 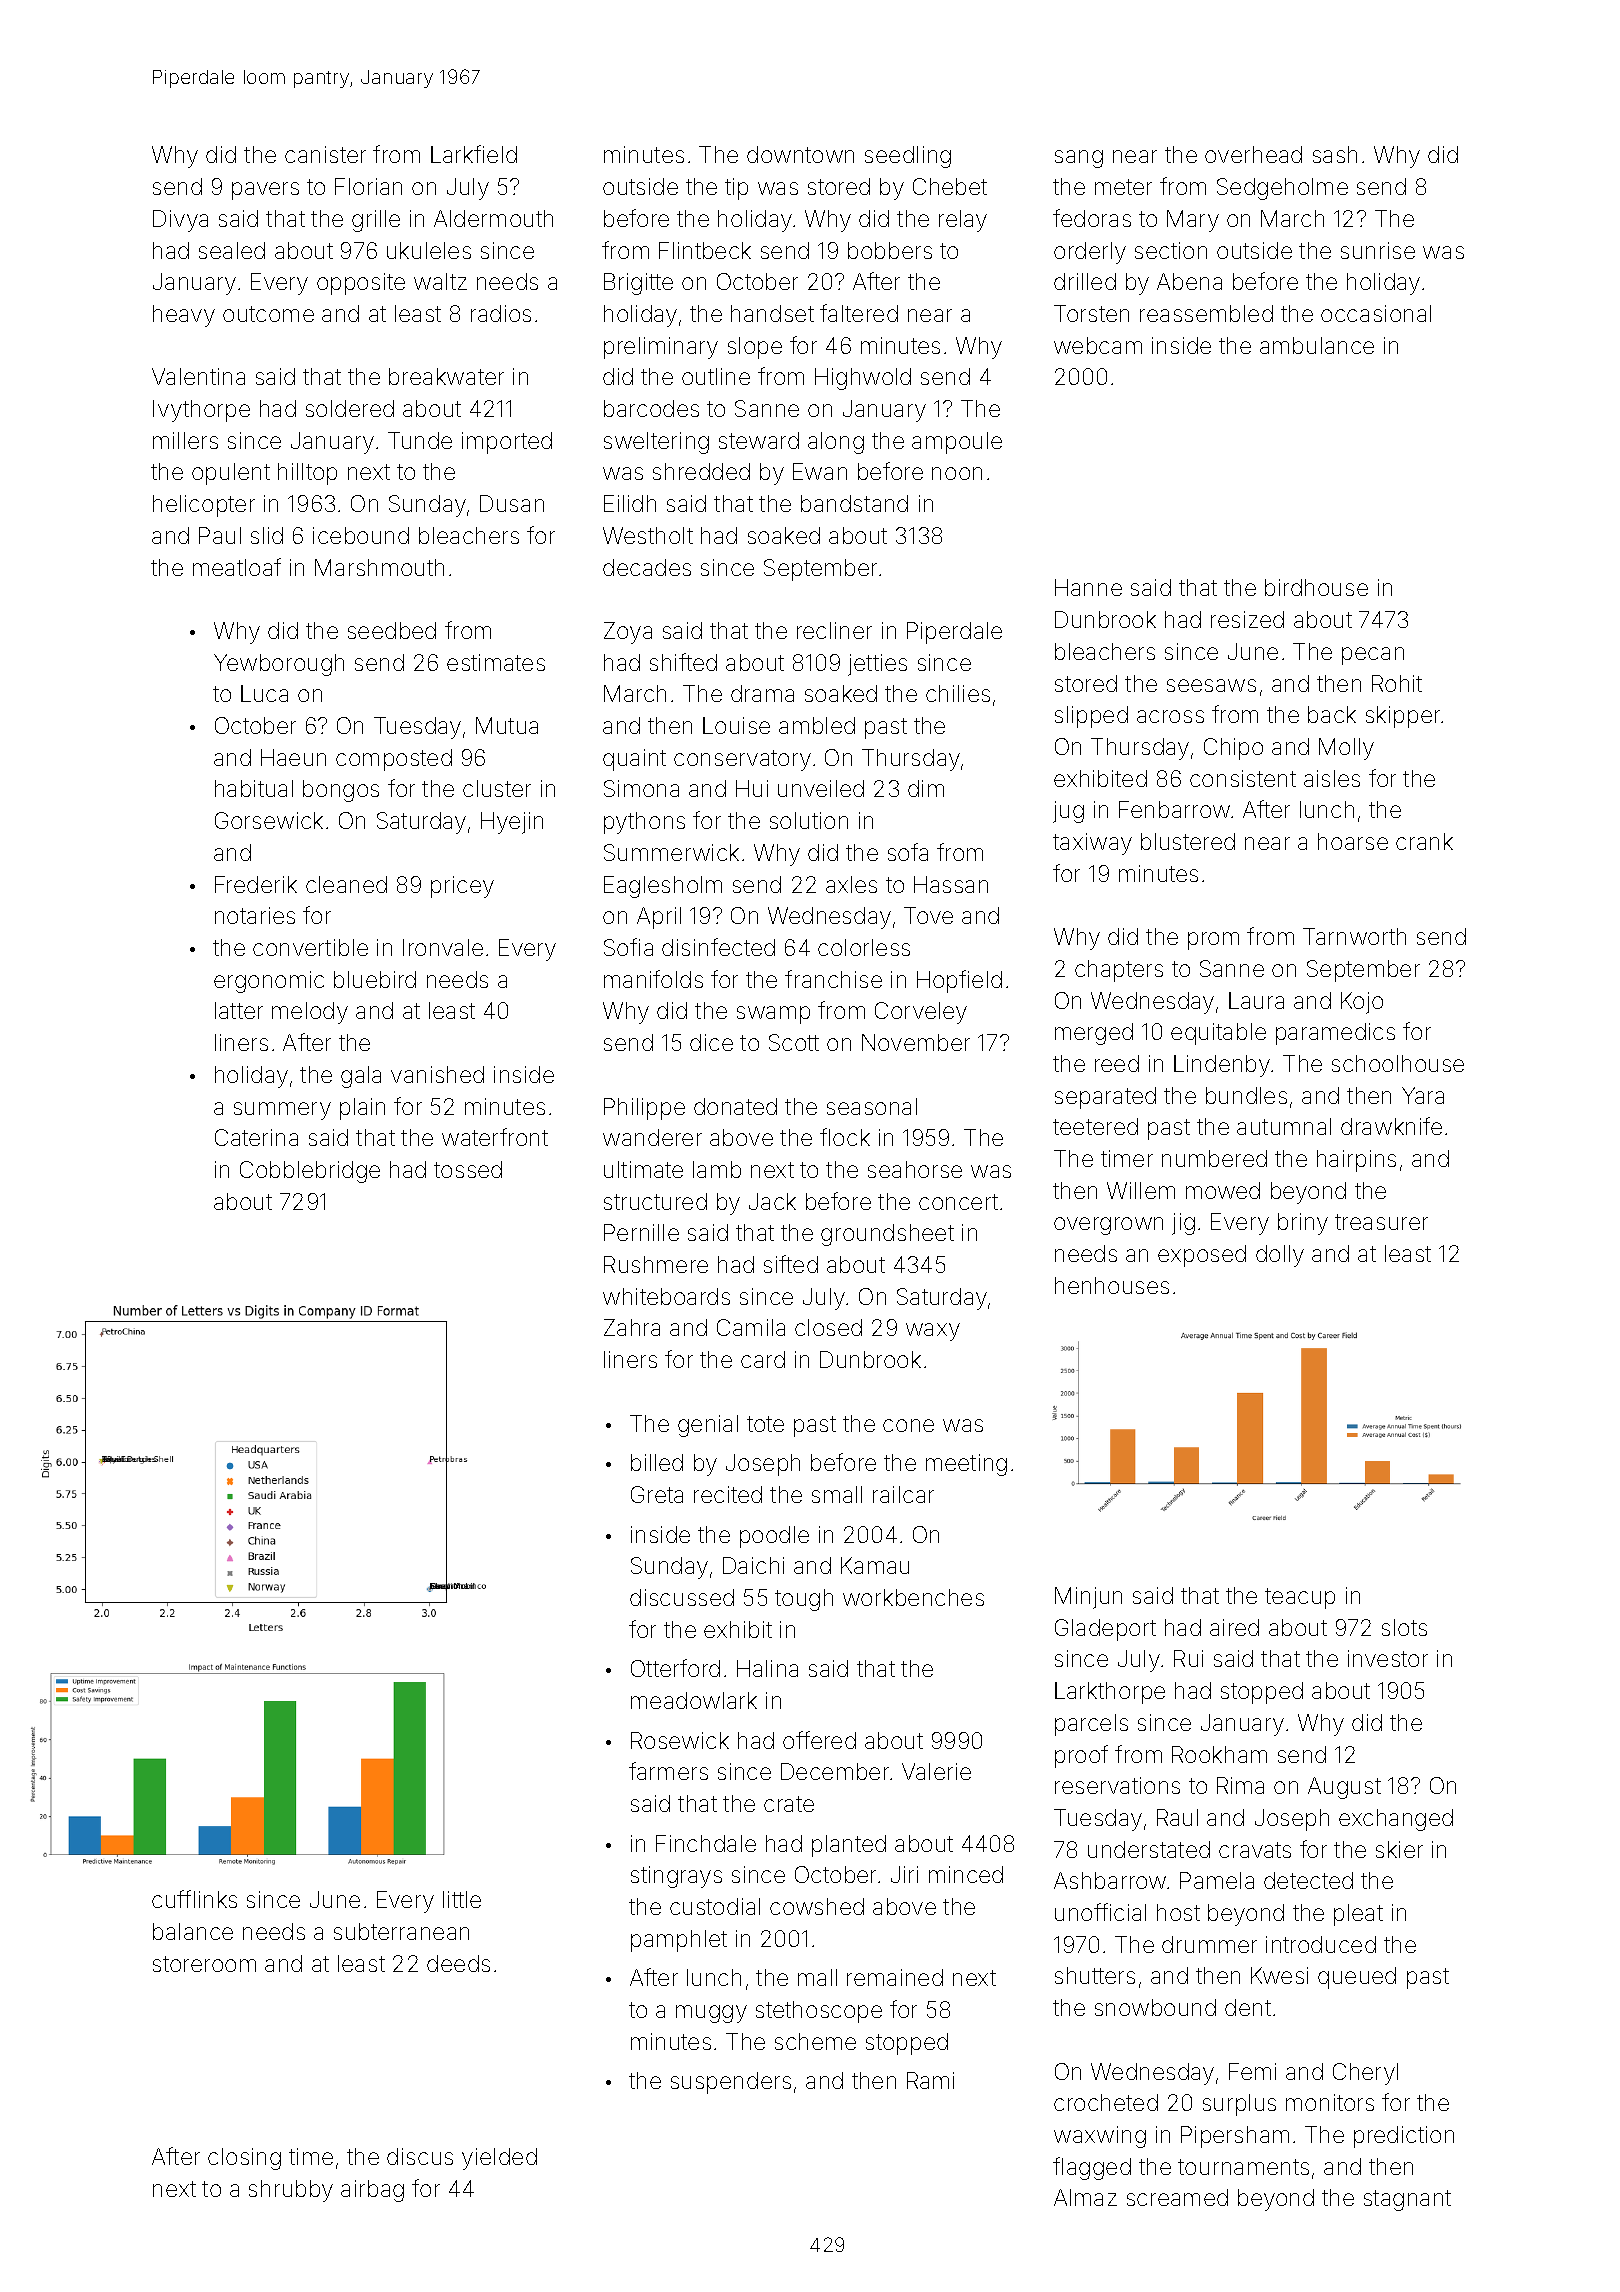 What do you see at coordinates (375, 979) in the document?
I see `bluebird` at bounding box center [375, 979].
